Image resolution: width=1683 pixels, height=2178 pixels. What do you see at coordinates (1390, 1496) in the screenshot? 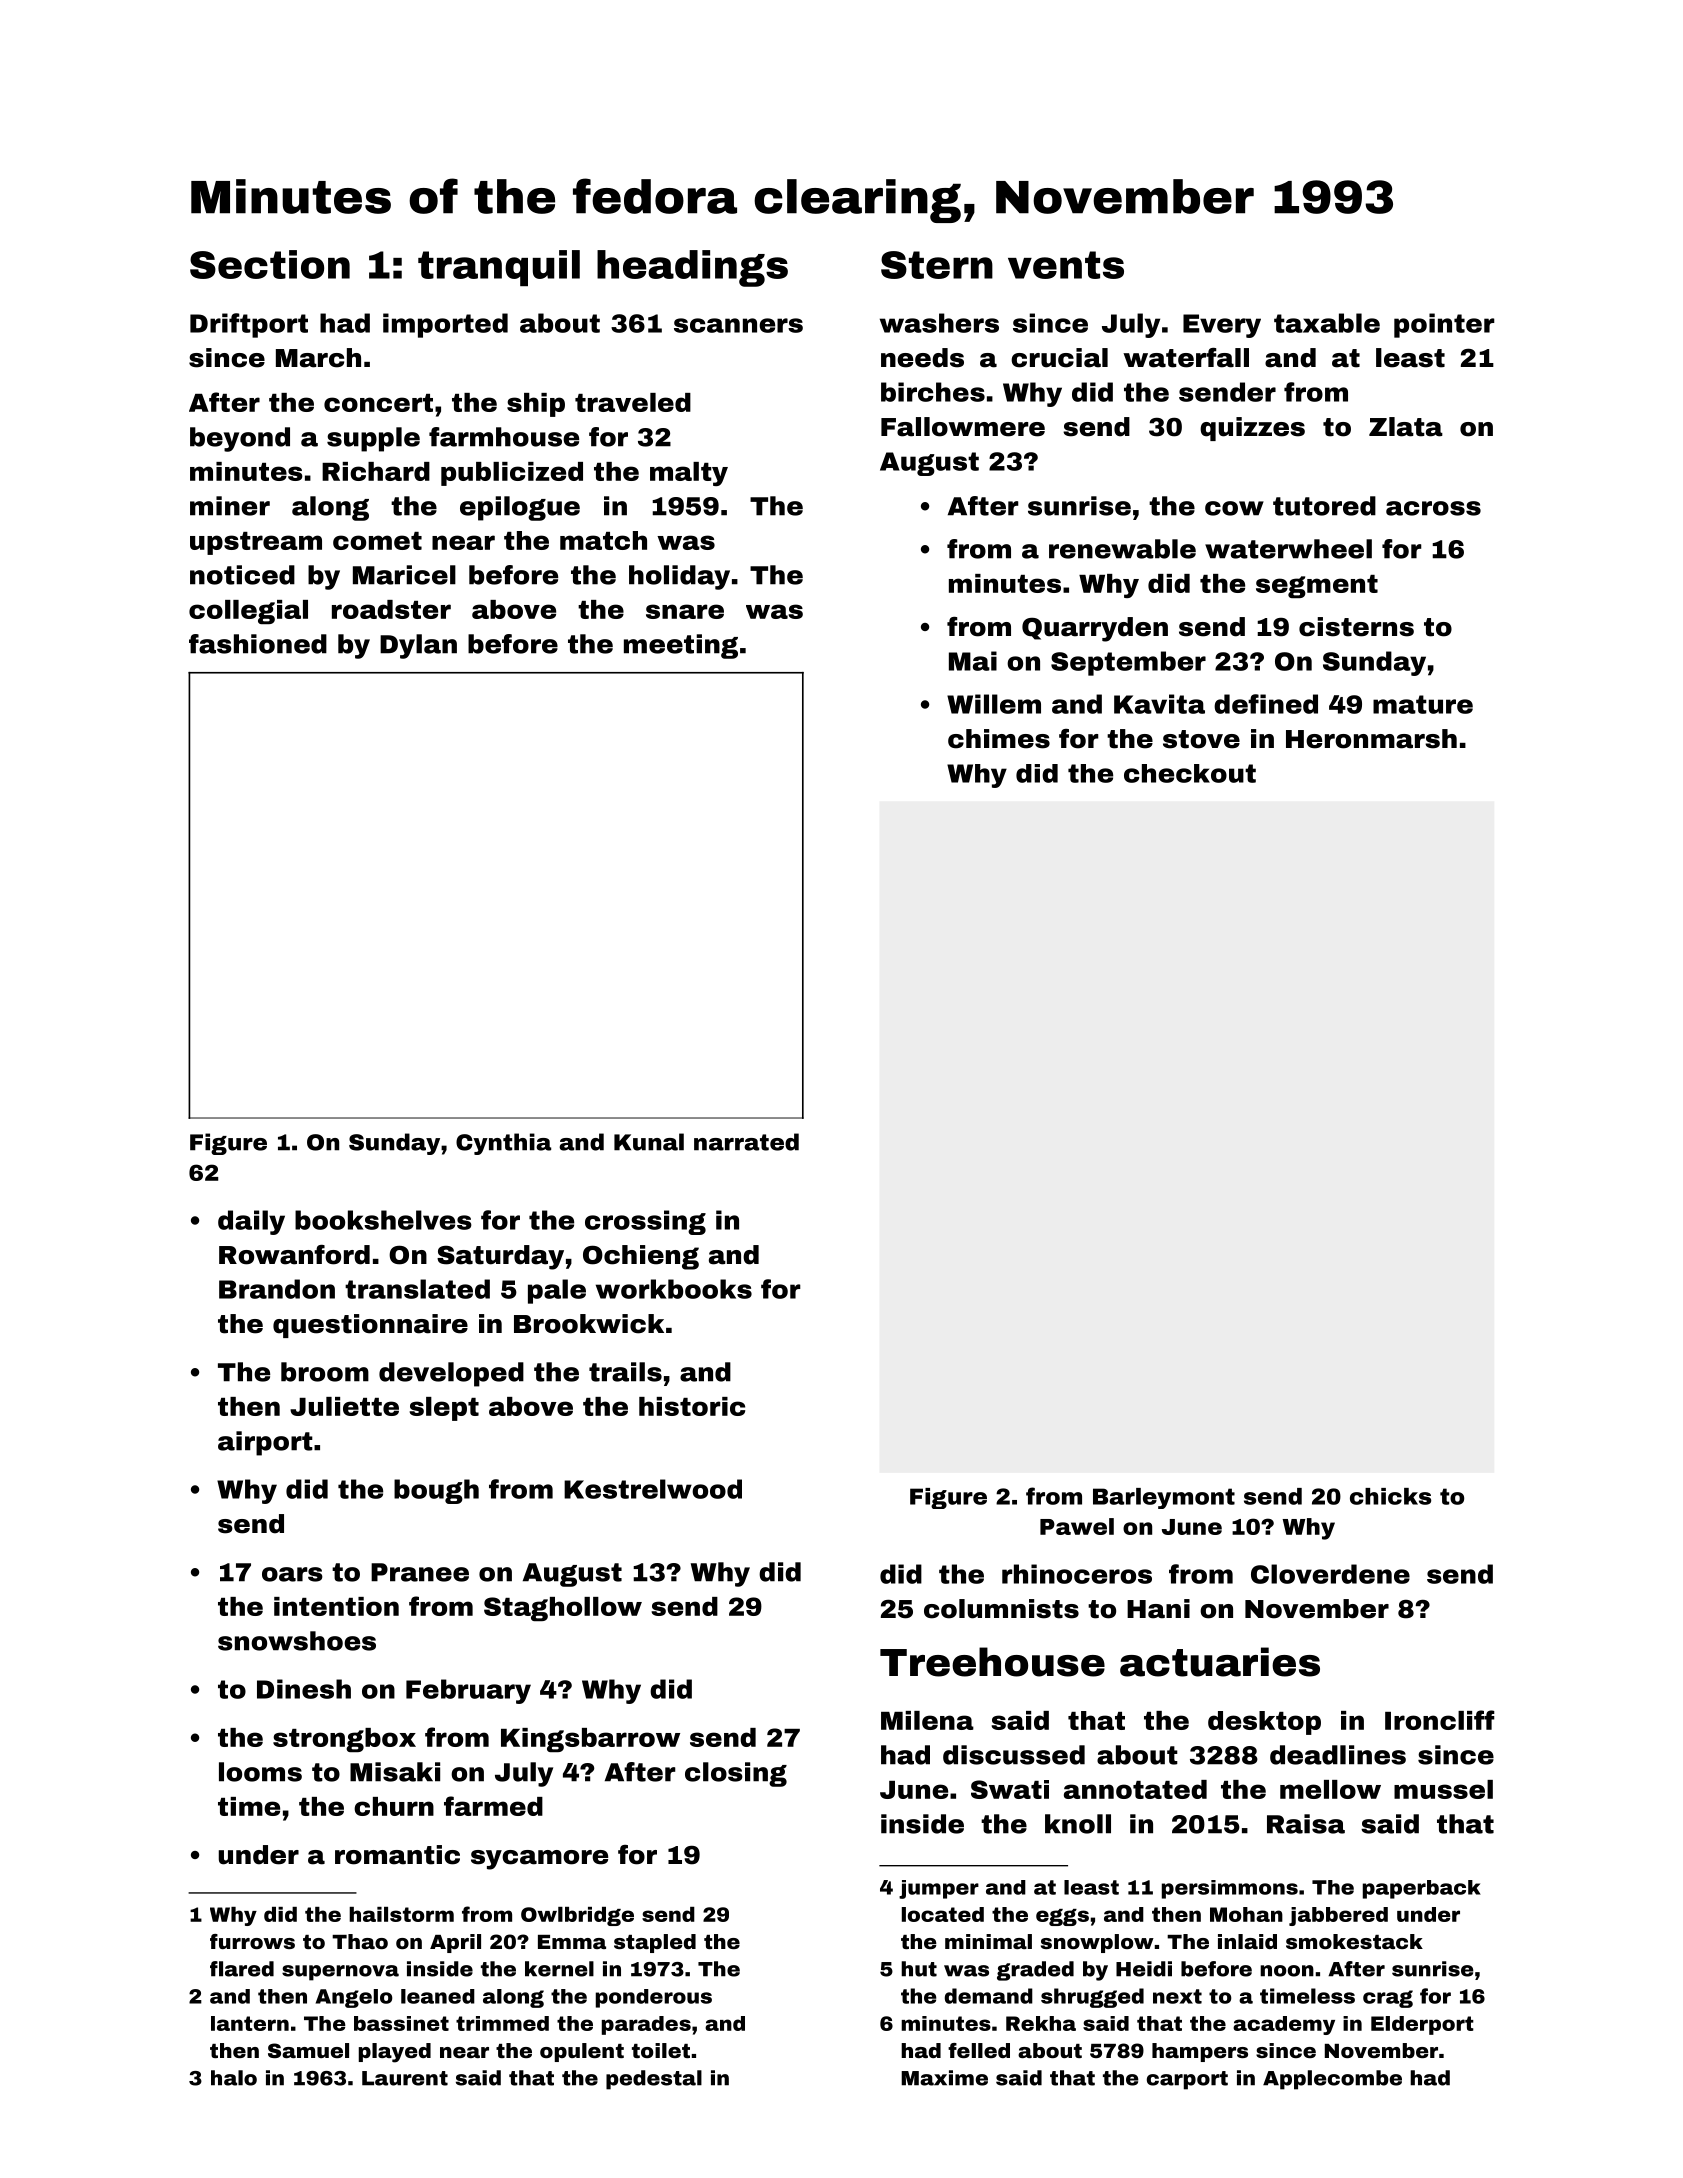
I see `chicks` at bounding box center [1390, 1496].
